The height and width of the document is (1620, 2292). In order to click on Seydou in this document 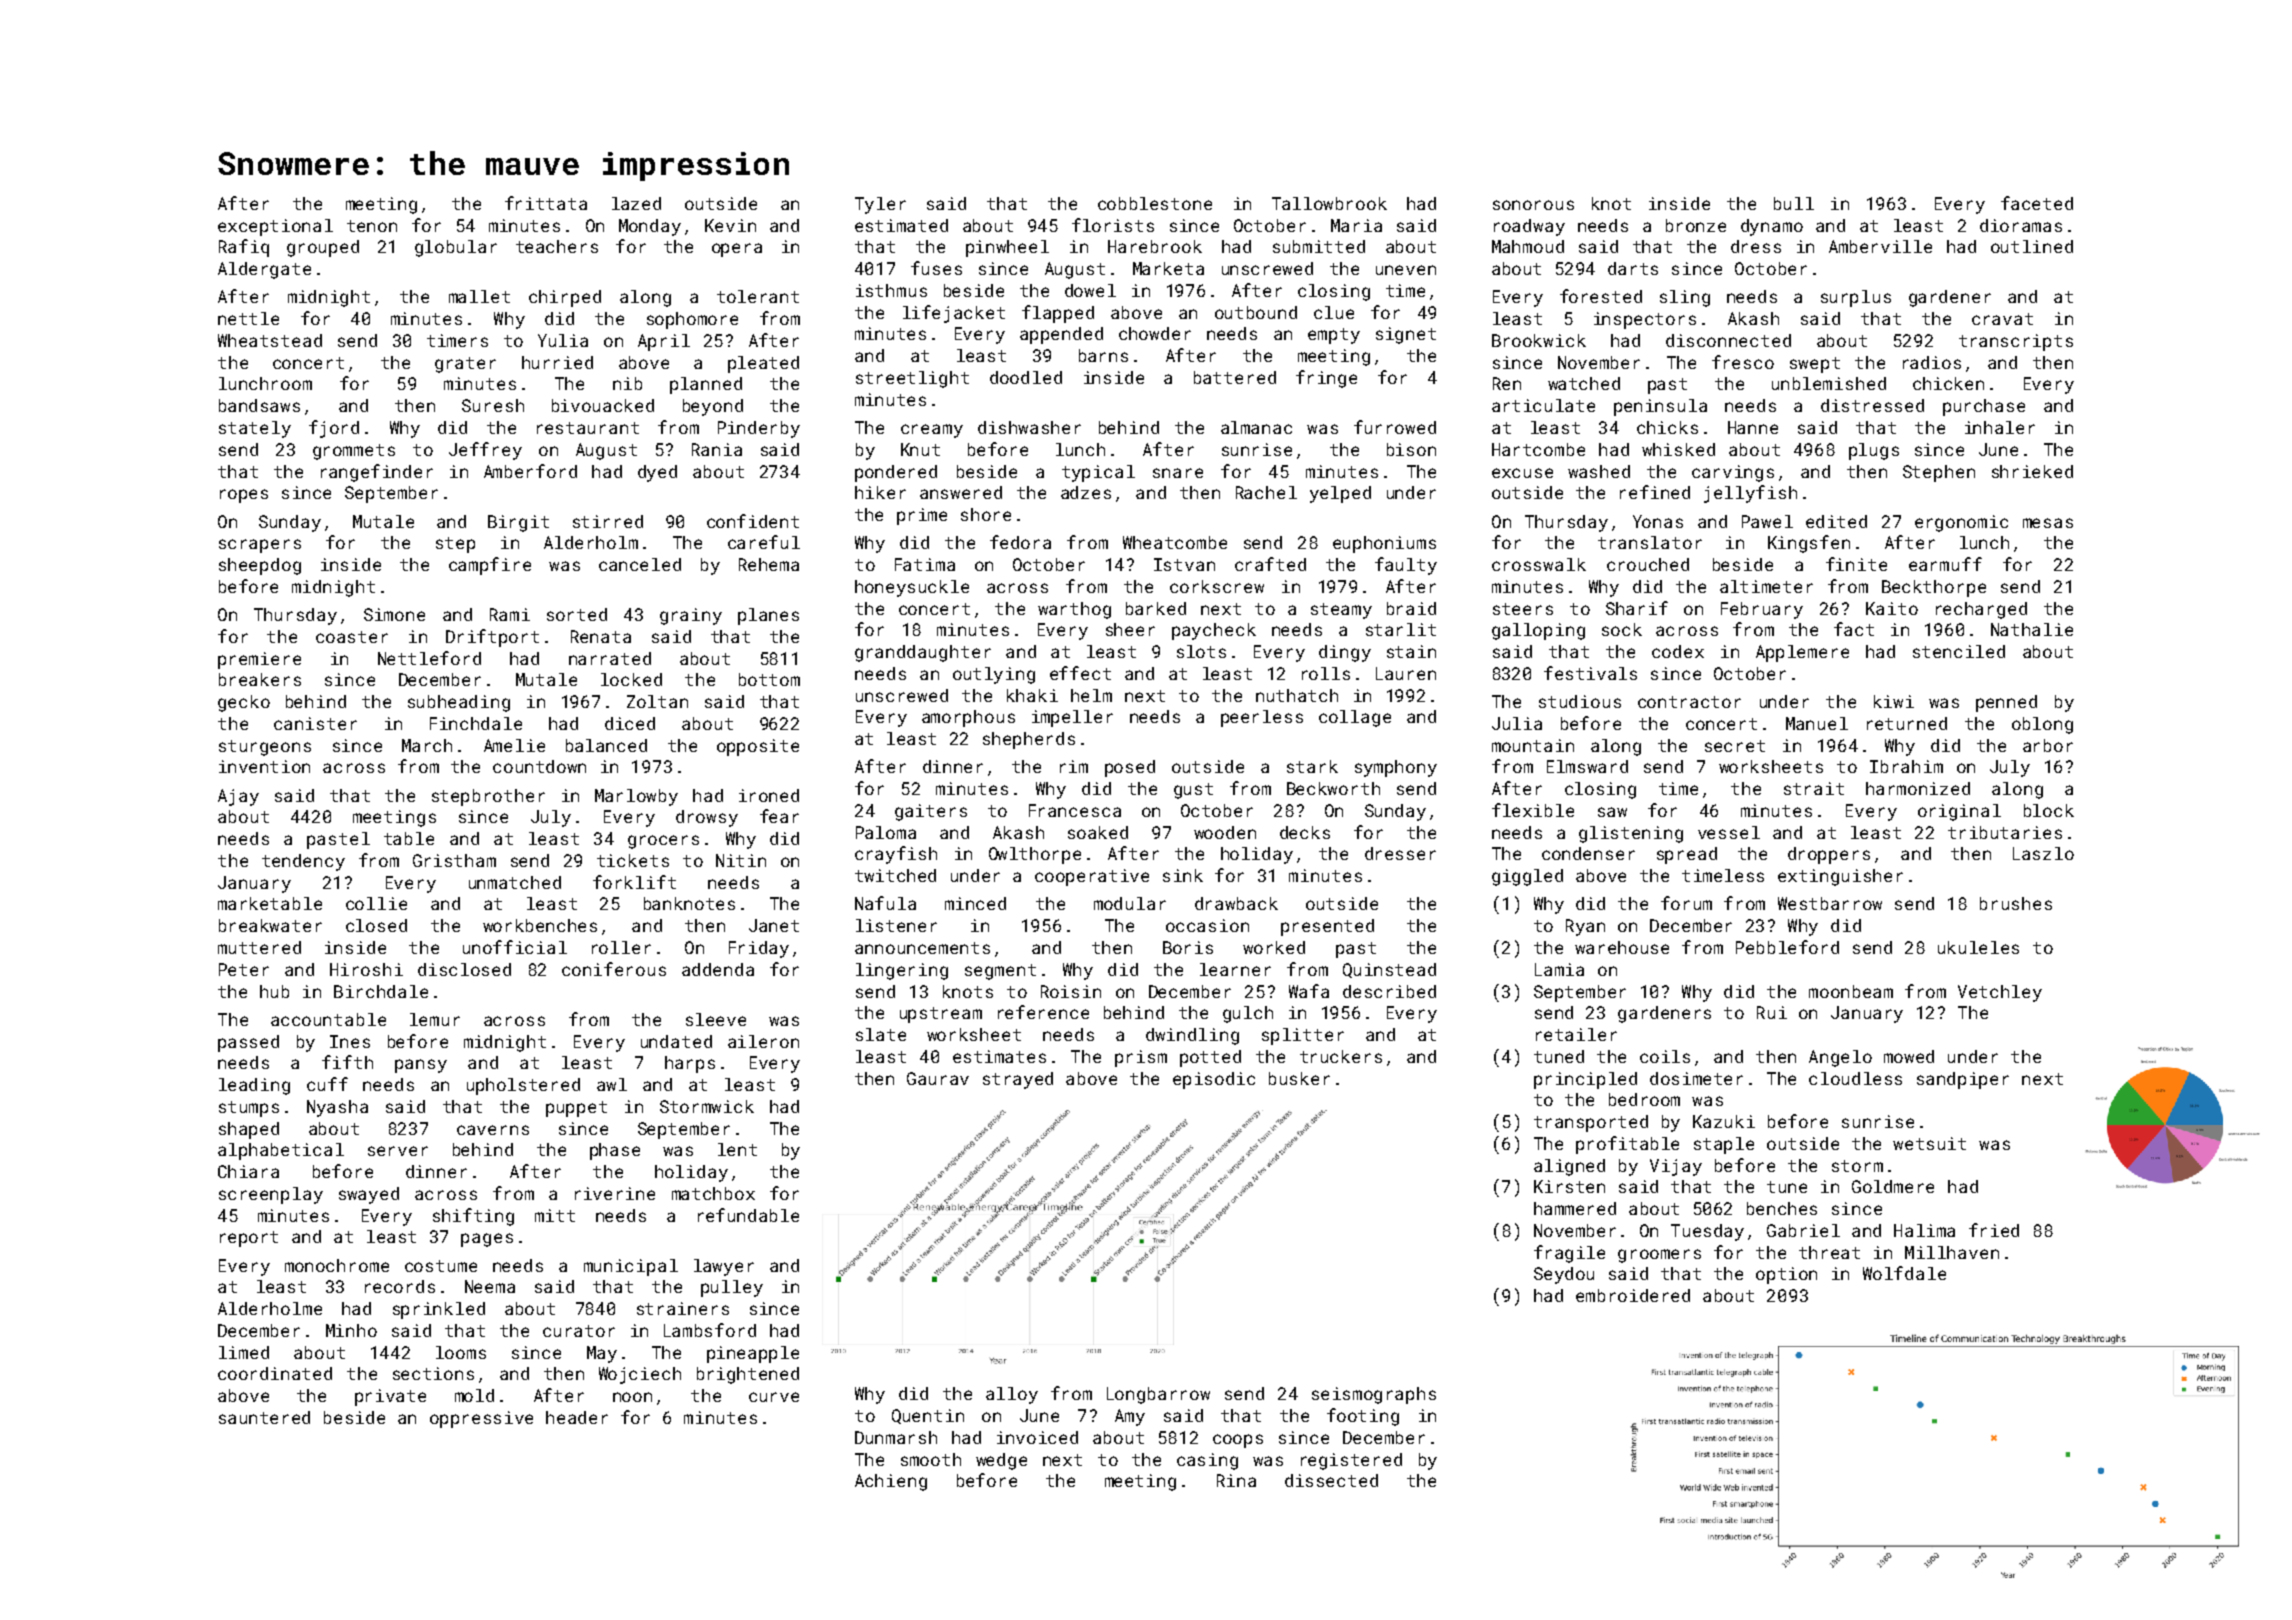, I will do `click(1564, 1275)`.
